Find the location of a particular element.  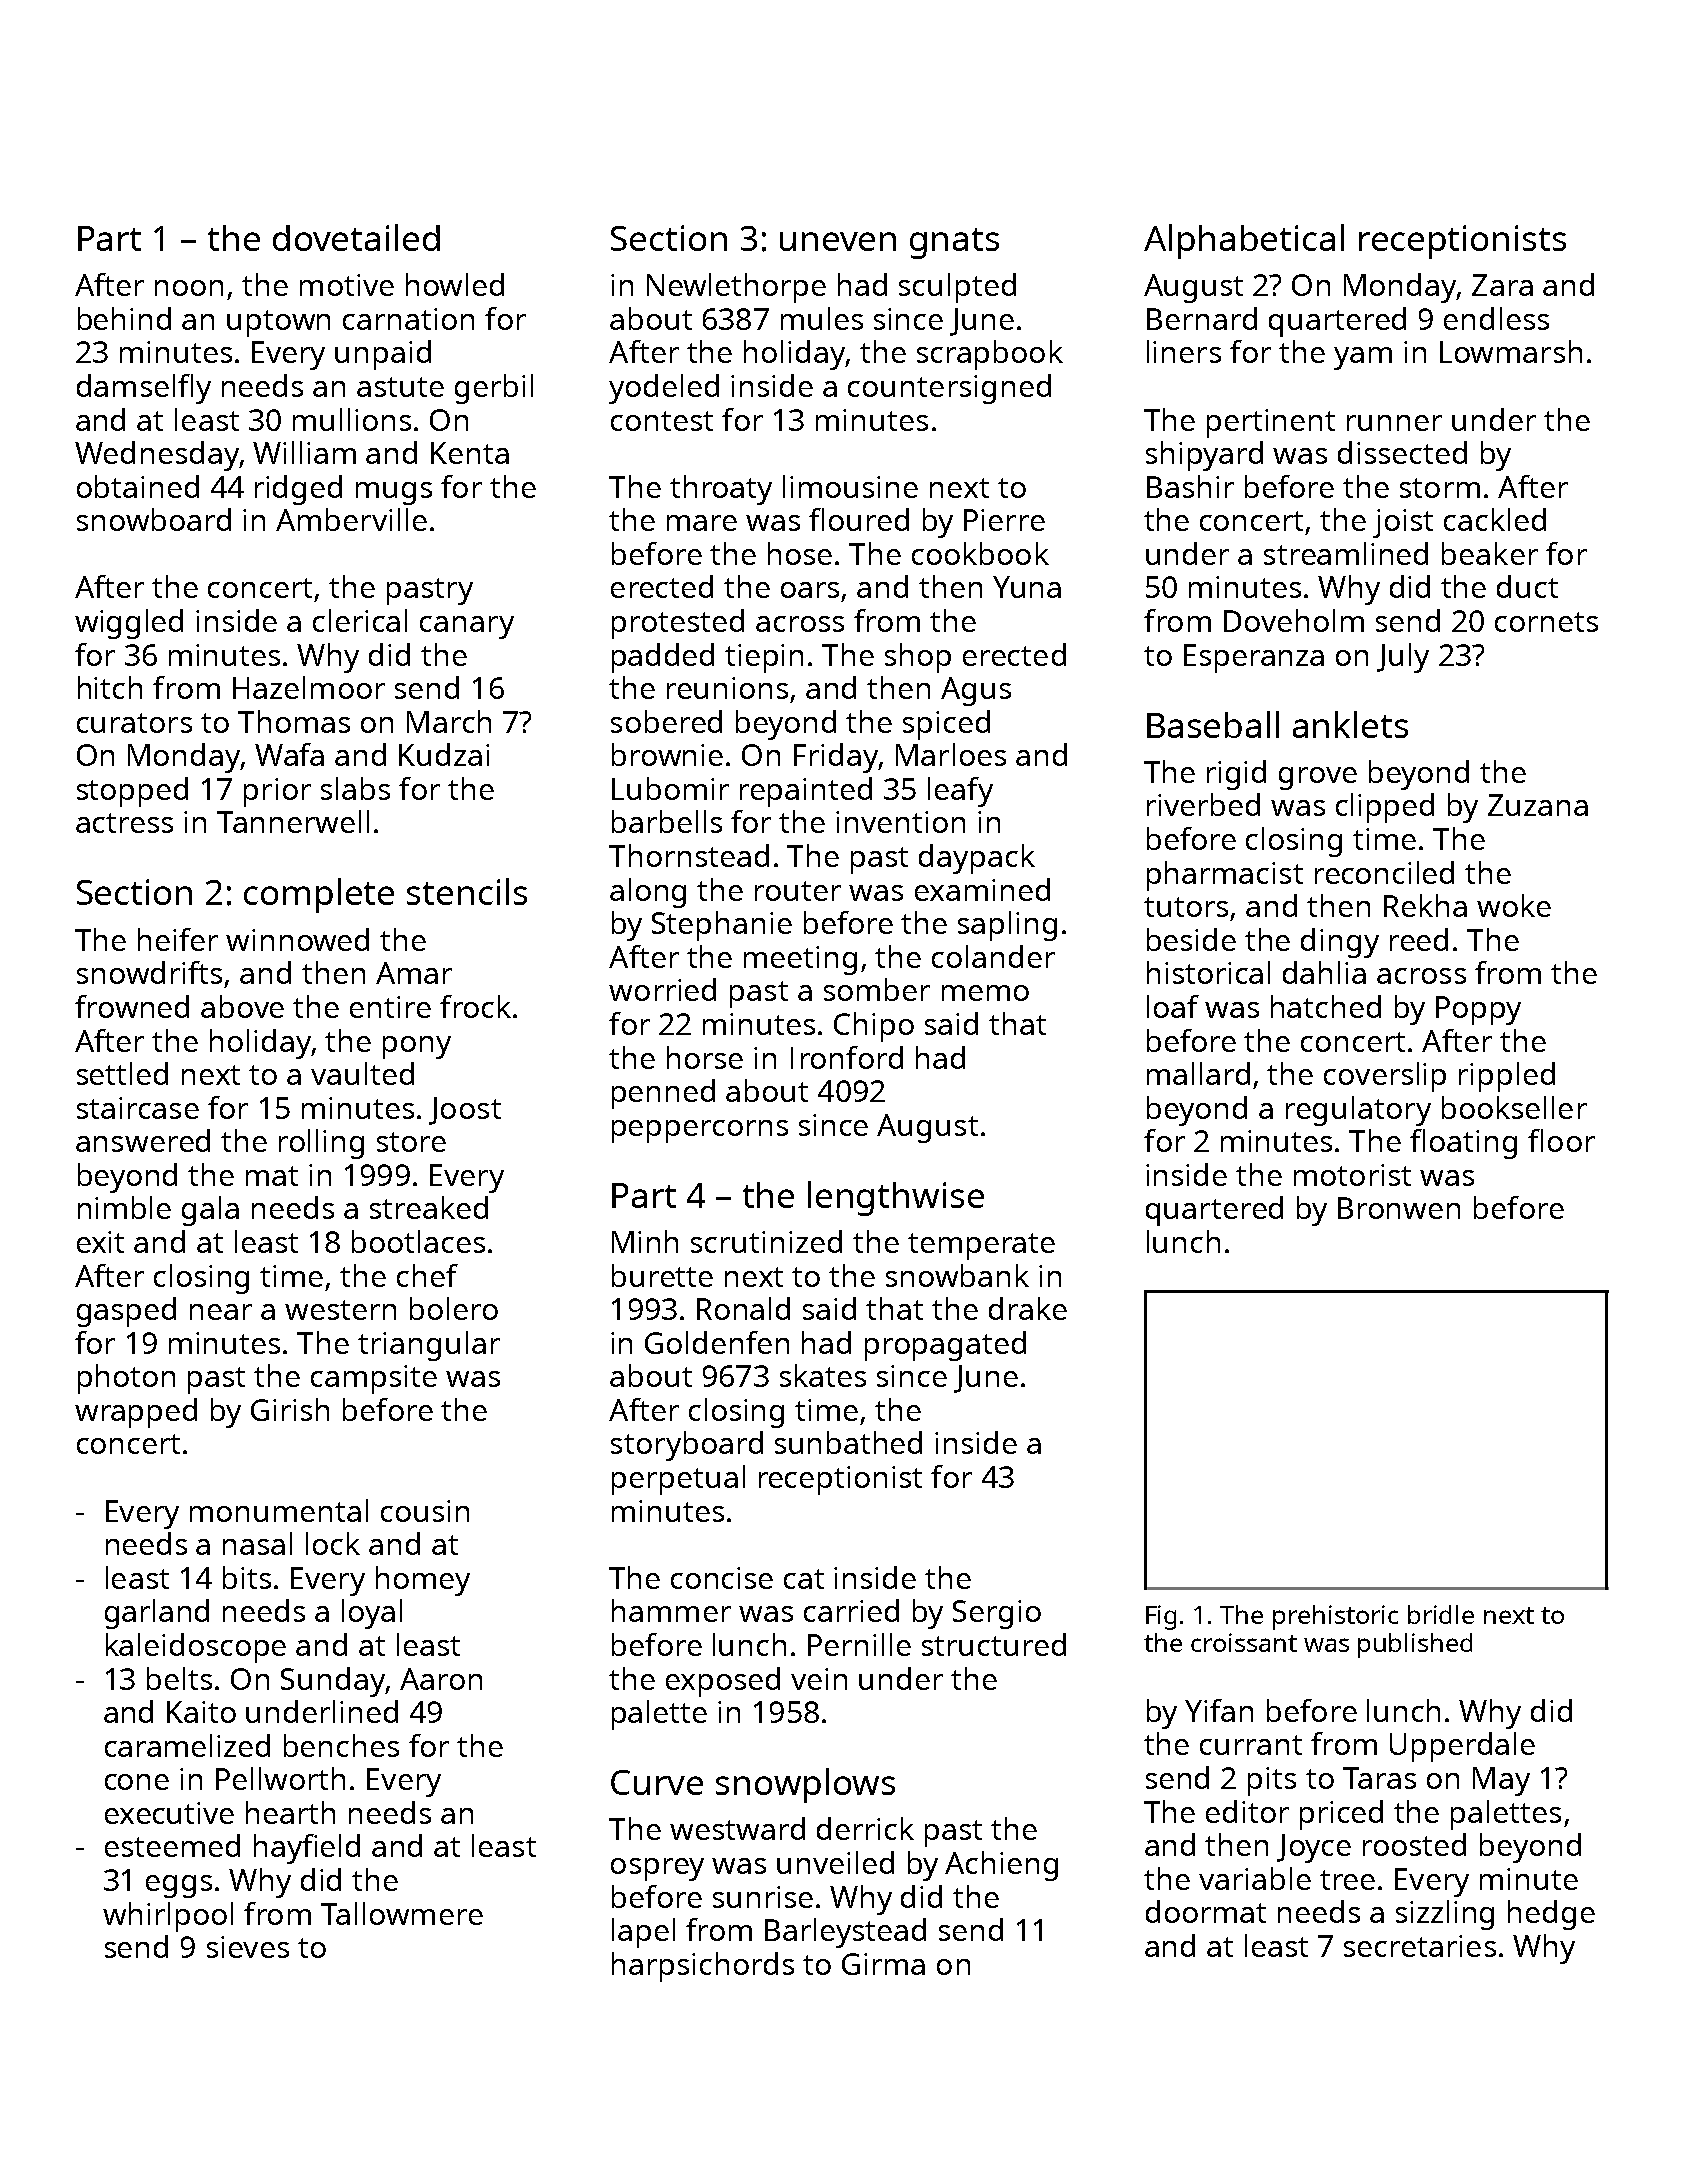

floor is located at coordinates (1561, 1140).
